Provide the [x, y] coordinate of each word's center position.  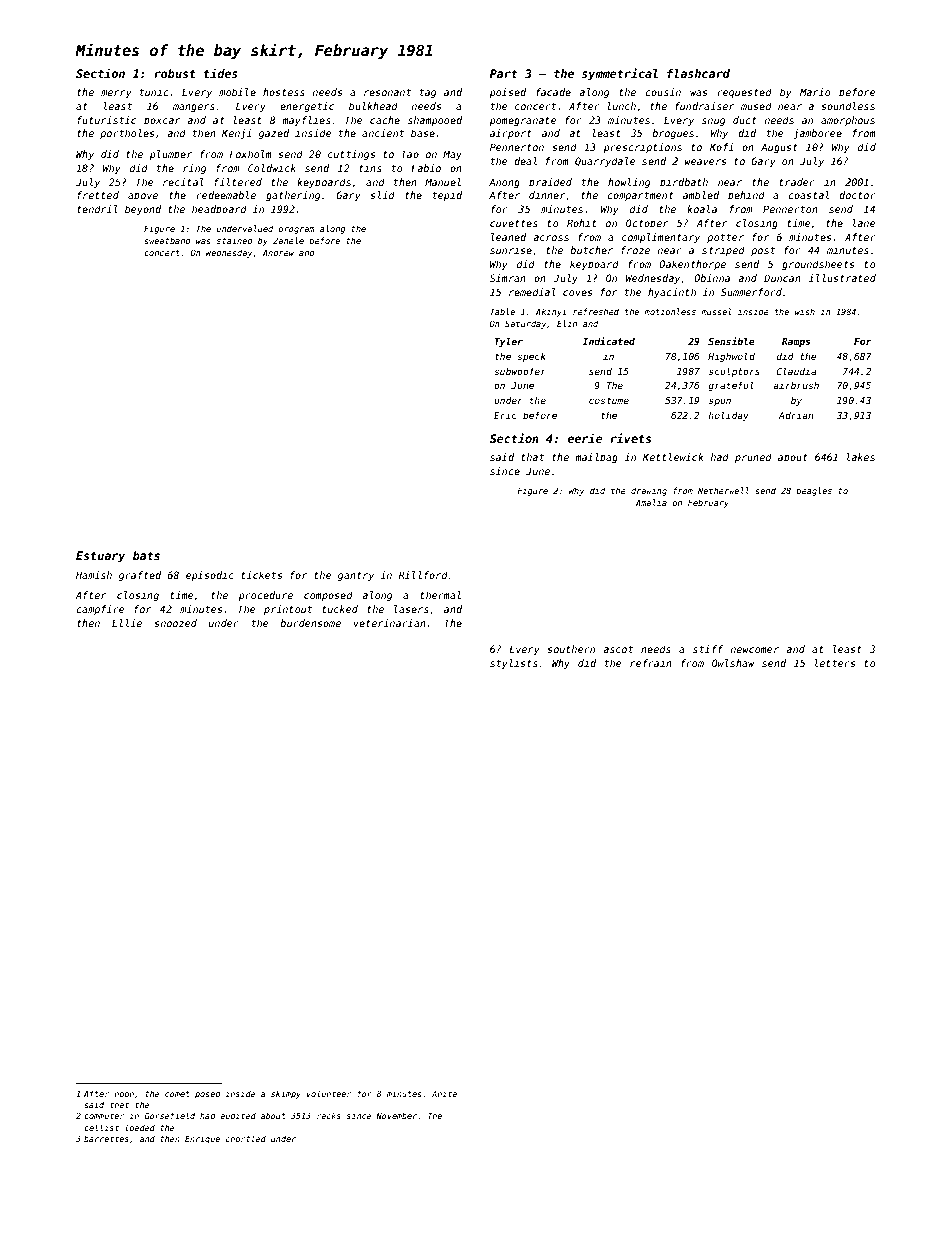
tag [428, 93]
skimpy [286, 1094]
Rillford [423, 575]
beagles [814, 491]
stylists [514, 664]
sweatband [167, 240]
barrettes [106, 1139]
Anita [444, 1093]
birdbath [684, 182]
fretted [98, 195]
